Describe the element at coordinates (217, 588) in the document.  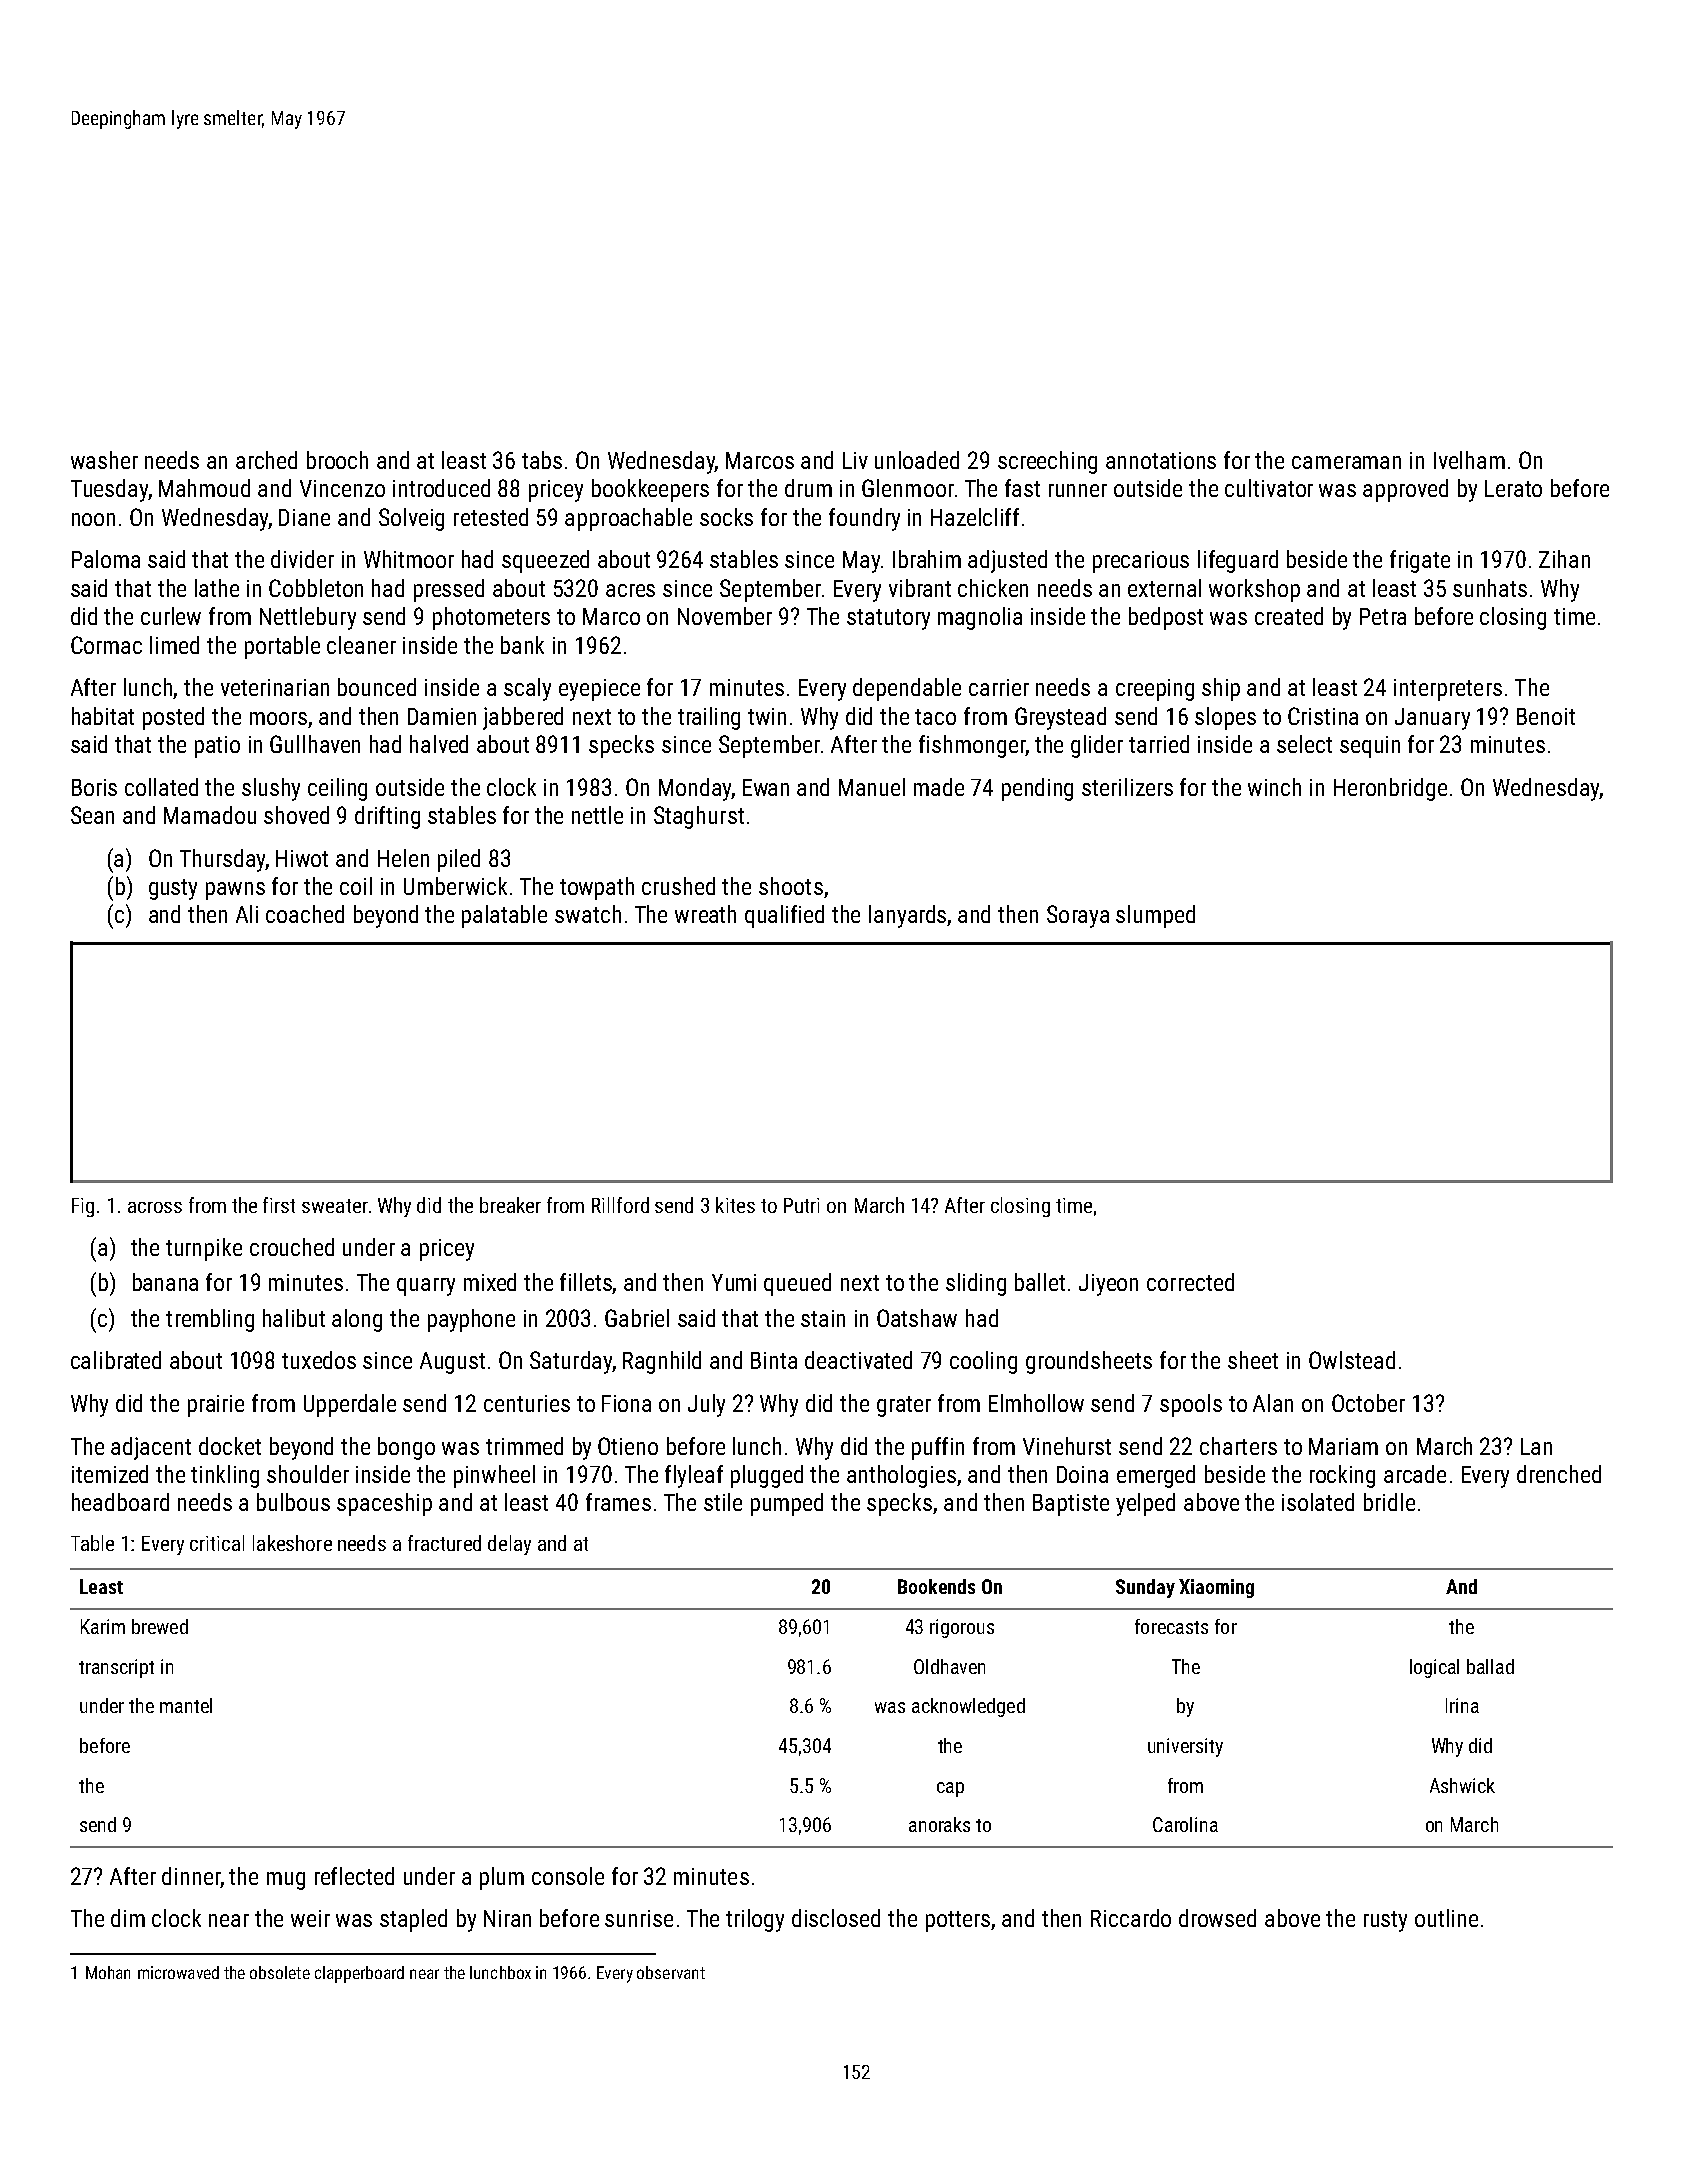
I see `lathe` at that location.
